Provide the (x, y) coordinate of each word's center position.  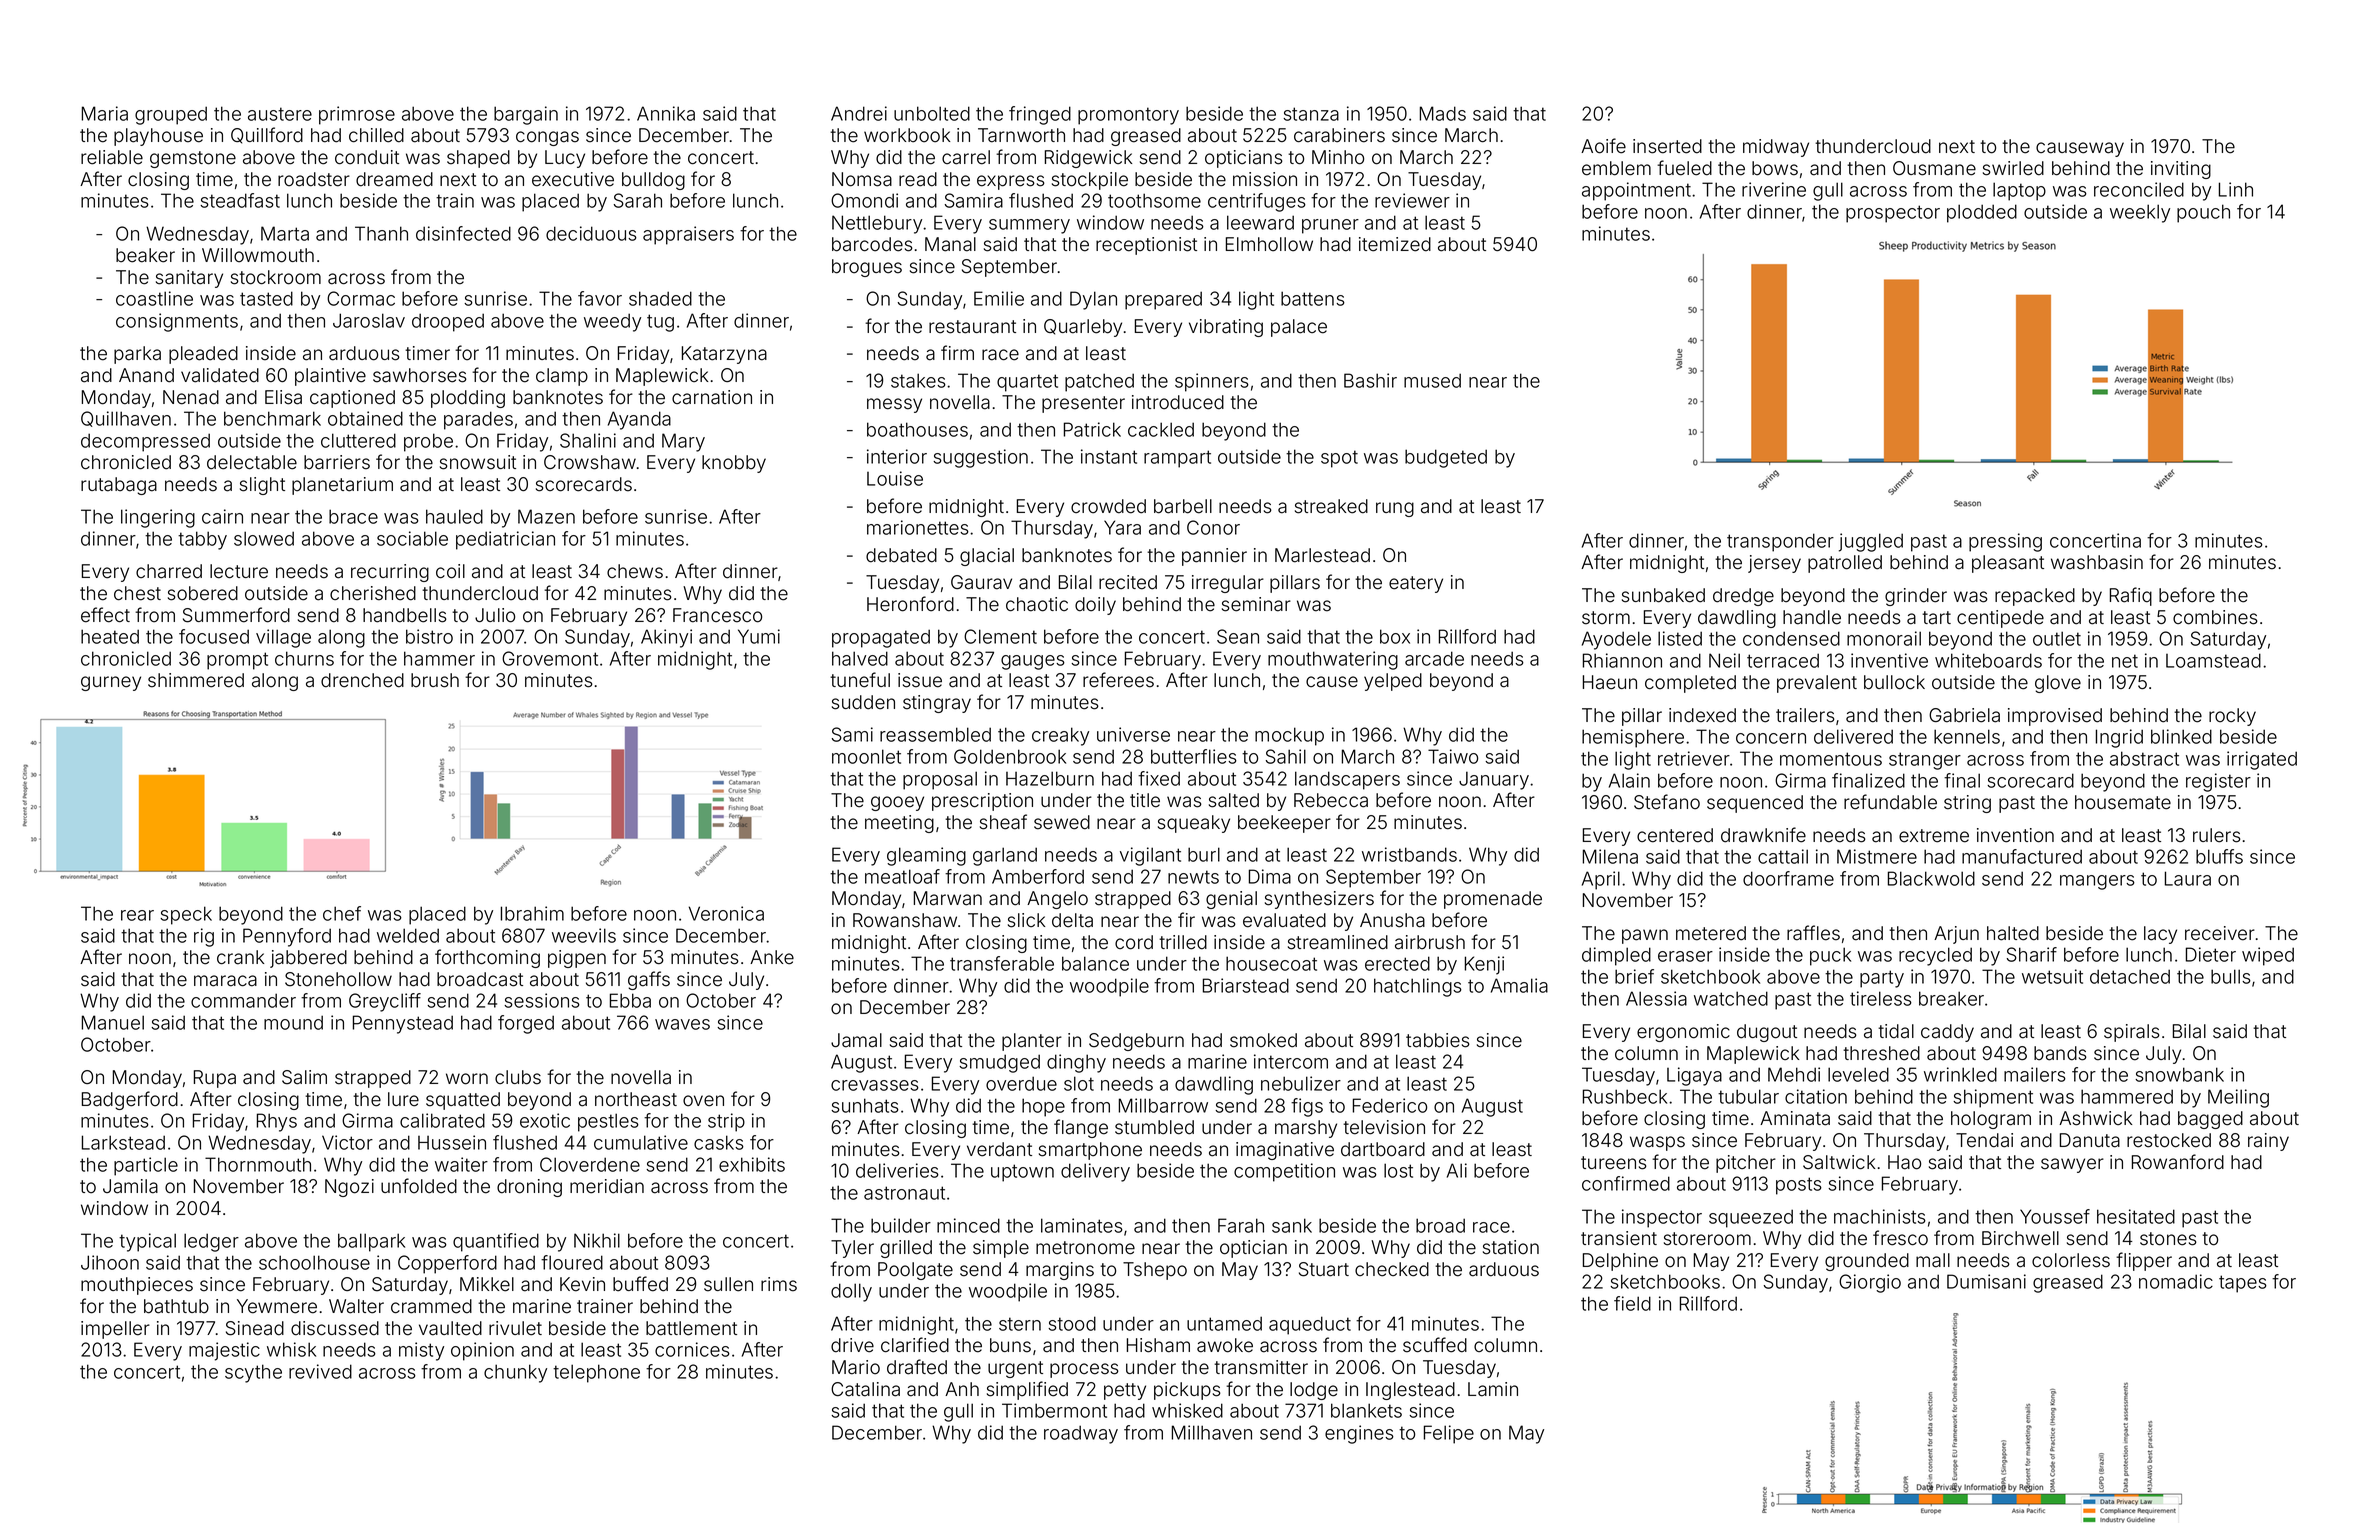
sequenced (1755, 804)
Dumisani (1986, 1281)
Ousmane (1934, 168)
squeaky (1194, 824)
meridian (607, 1186)
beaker (145, 255)
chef (342, 913)
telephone (596, 1373)
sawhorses (420, 375)
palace (1299, 328)
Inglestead (1410, 1391)
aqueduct (1310, 1325)
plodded (1982, 213)
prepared (1163, 300)
